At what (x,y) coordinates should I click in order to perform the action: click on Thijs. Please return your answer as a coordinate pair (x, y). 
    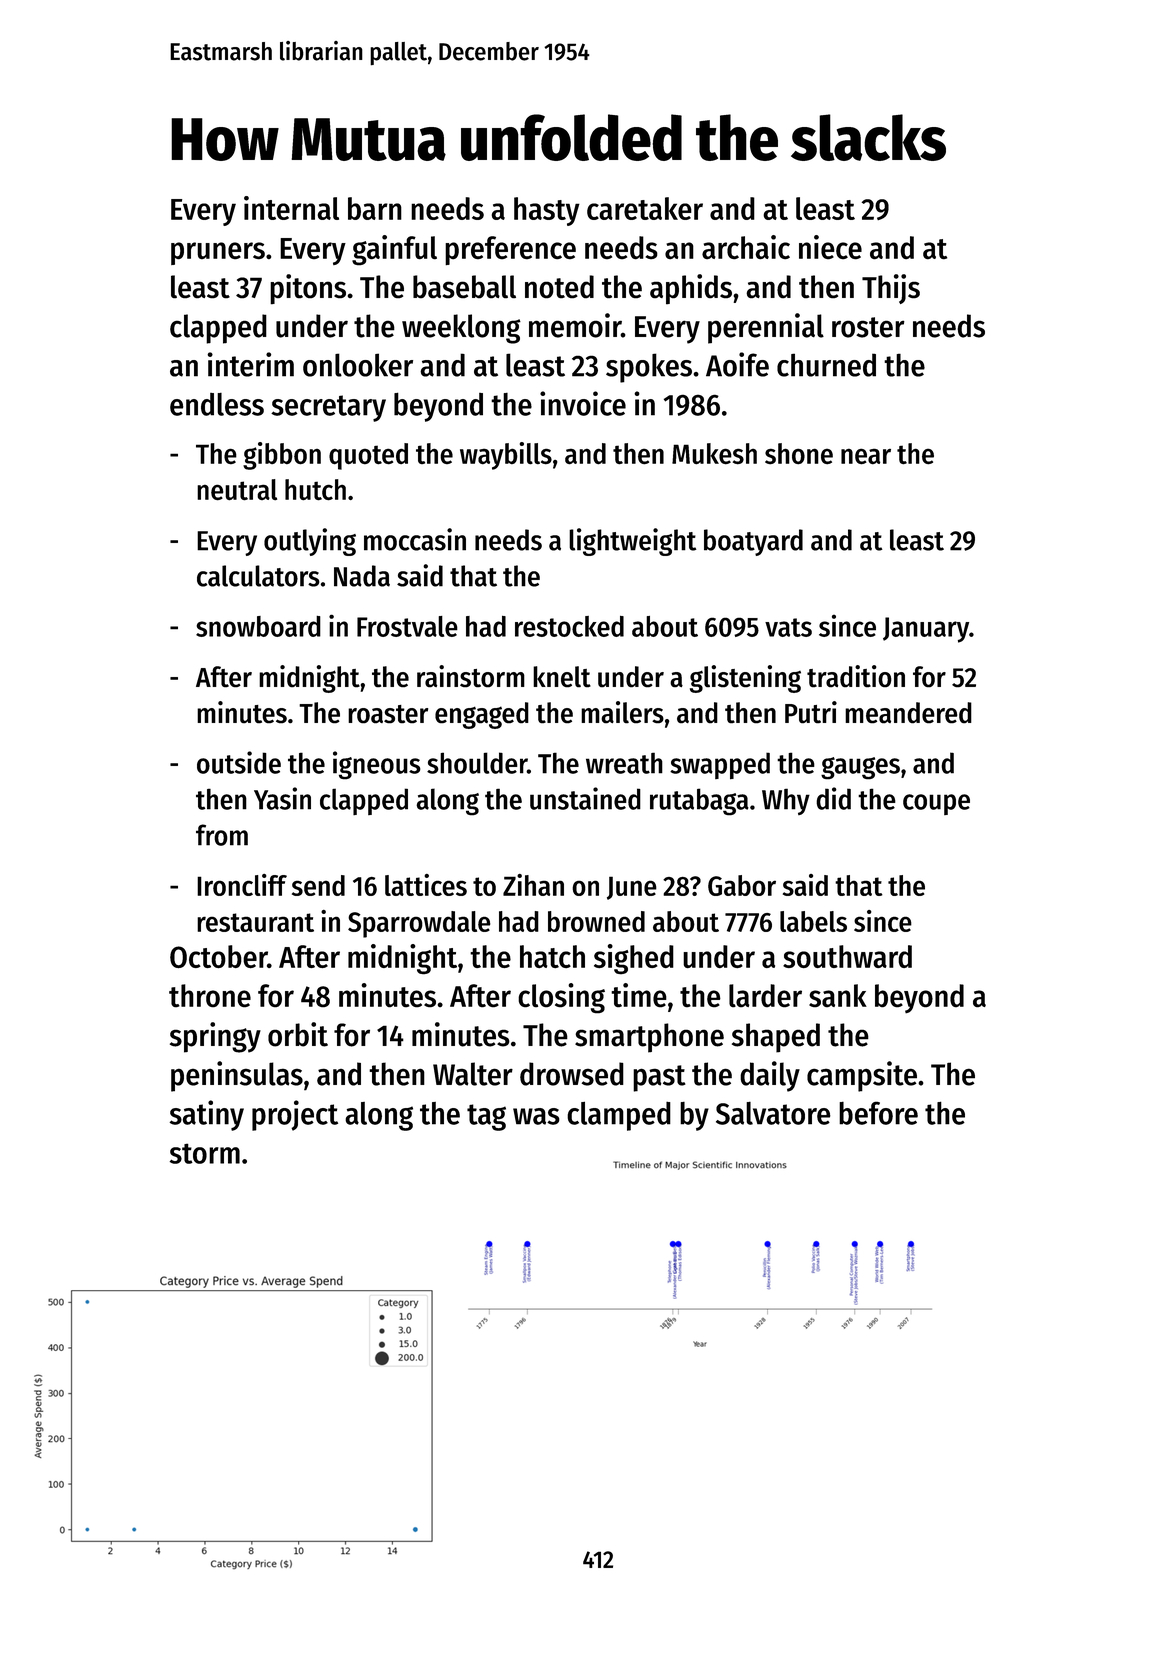
    Looking at the image, I should click on (891, 289).
